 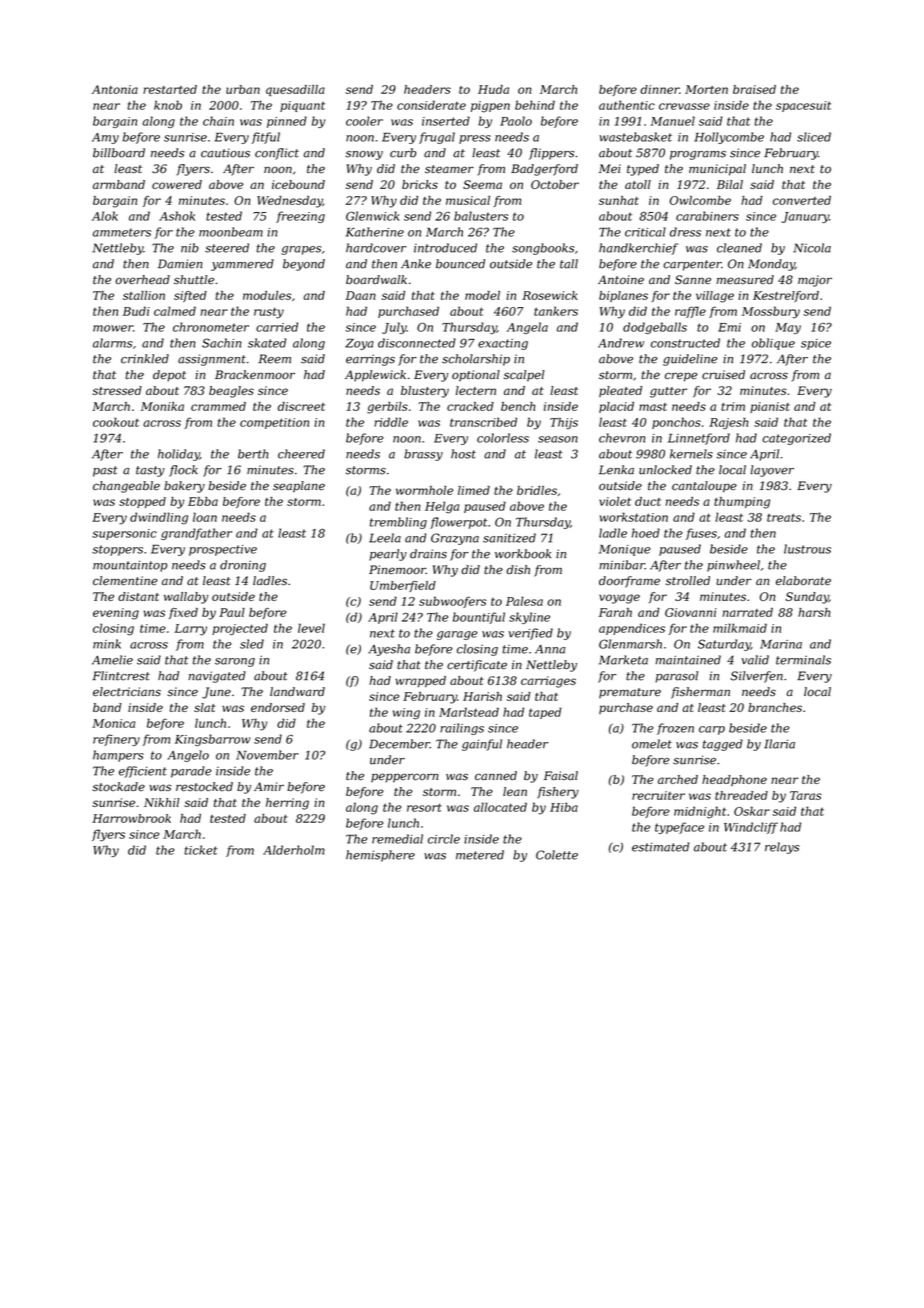 What do you see at coordinates (403, 586) in the image?
I see `Umberfield` at bounding box center [403, 586].
